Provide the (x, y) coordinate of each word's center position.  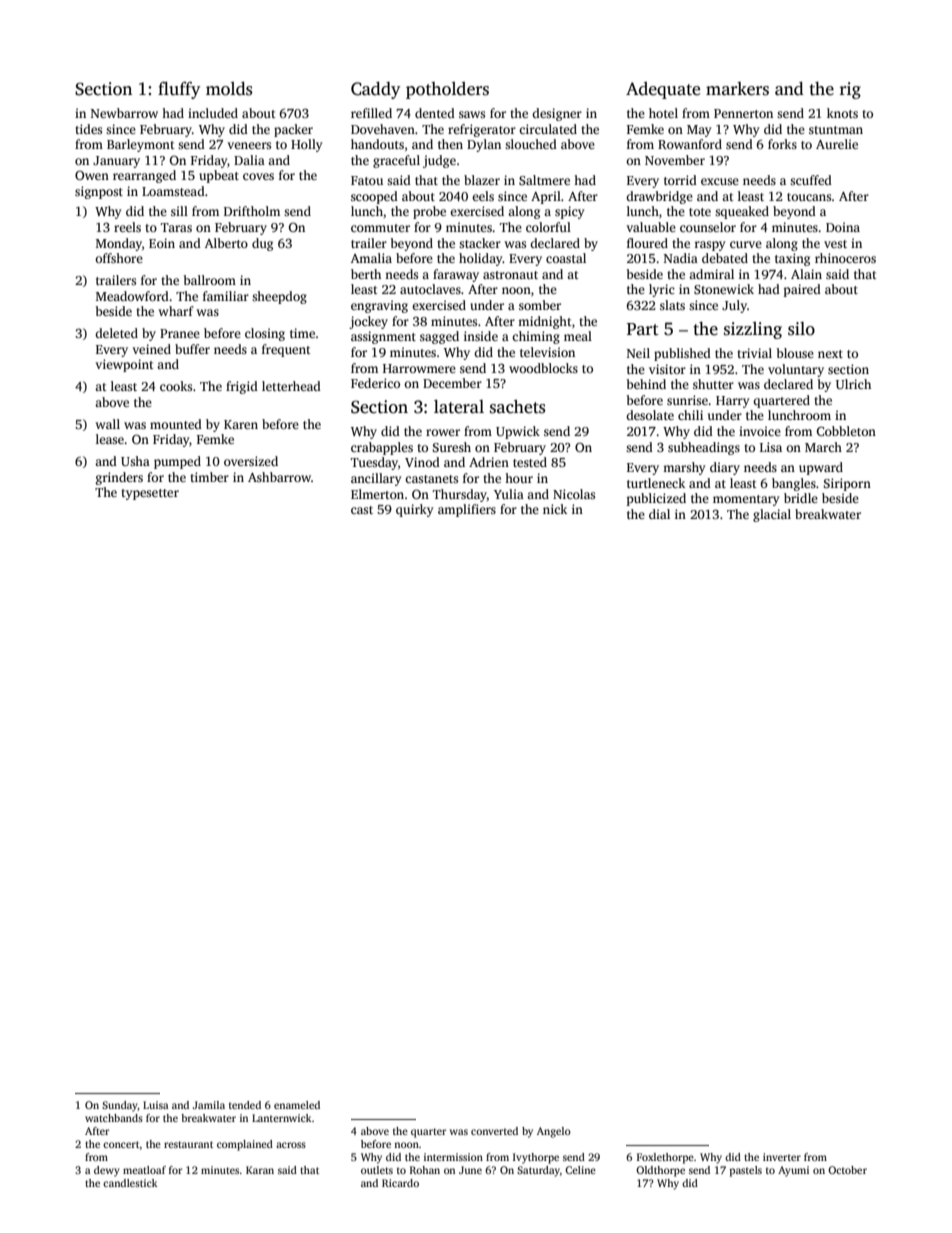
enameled (297, 1105)
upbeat (219, 176)
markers (737, 89)
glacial (772, 515)
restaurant (188, 1144)
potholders (447, 90)
